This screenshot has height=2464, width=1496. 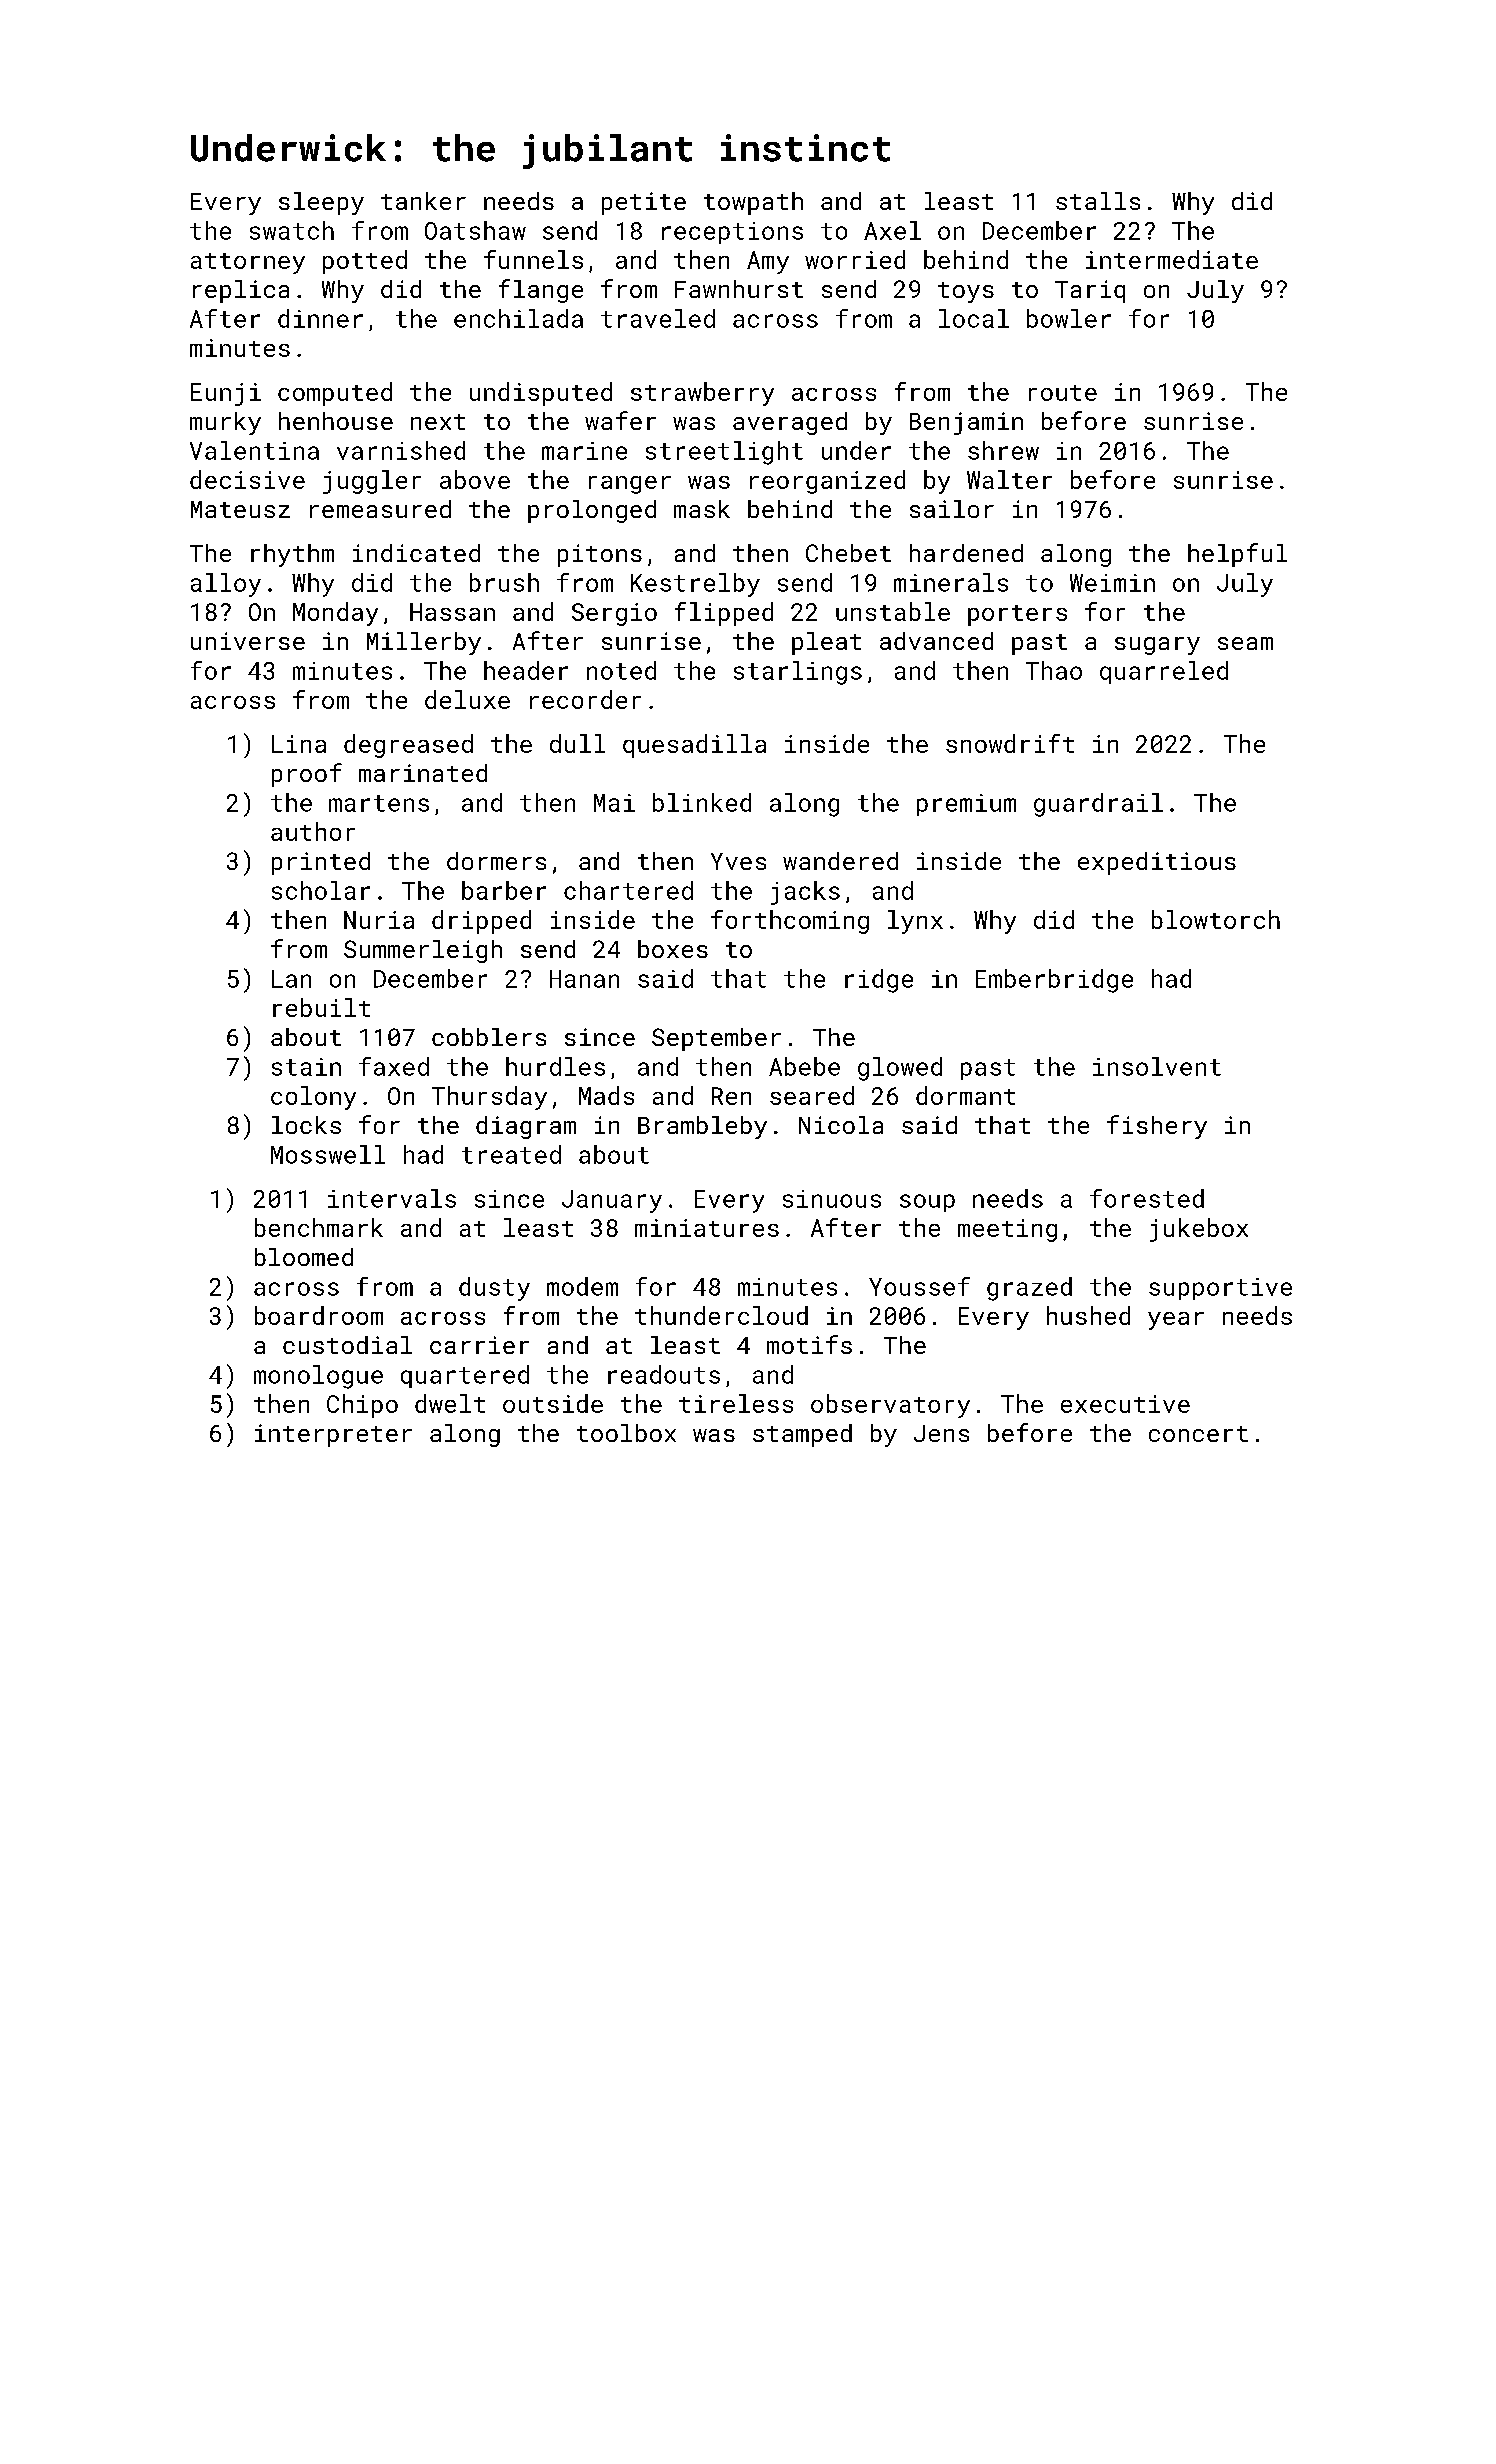 What do you see at coordinates (321, 1007) in the screenshot?
I see `rebuilt` at bounding box center [321, 1007].
